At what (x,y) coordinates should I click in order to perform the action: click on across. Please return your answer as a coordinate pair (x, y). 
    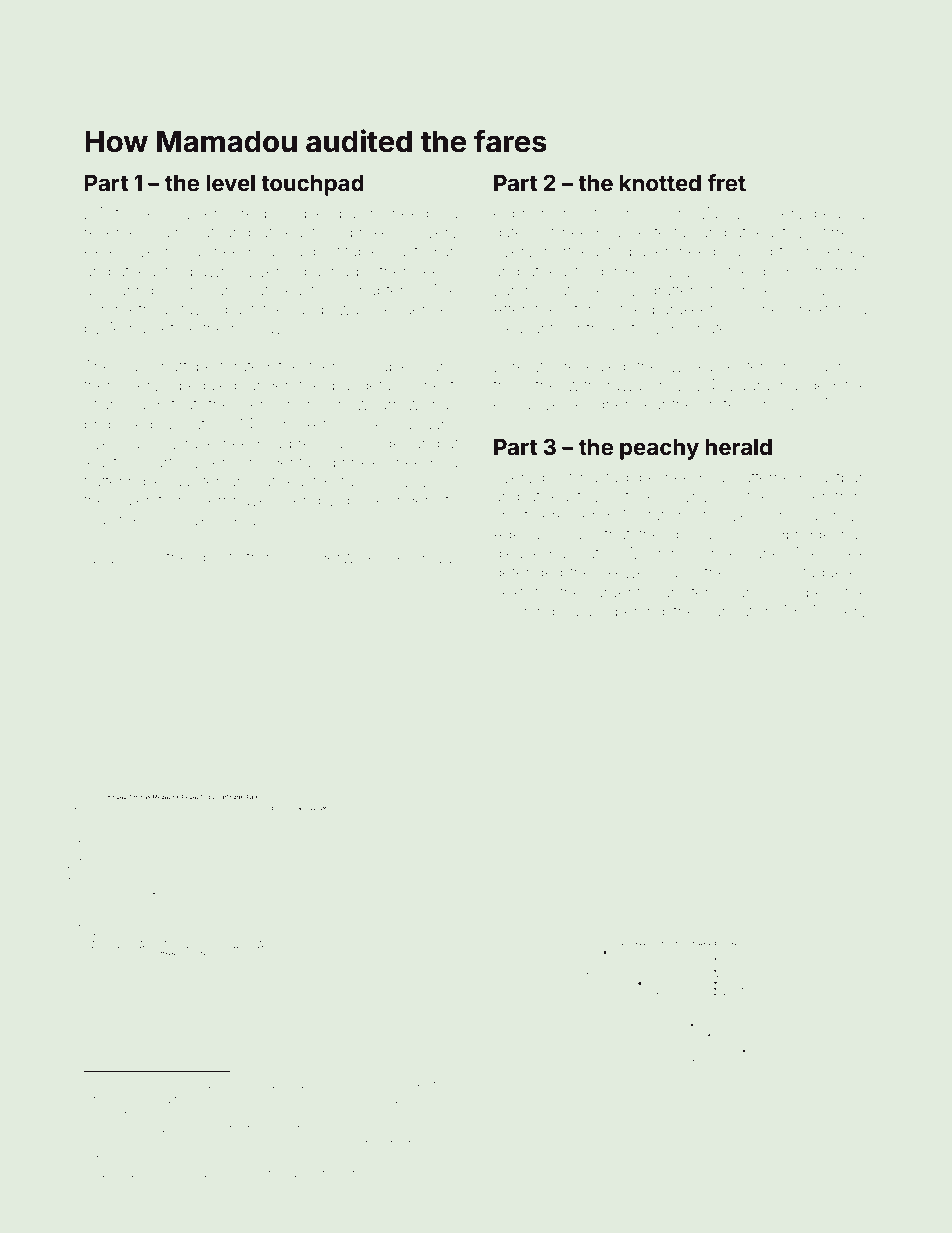
    Looking at the image, I should click on (844, 367).
